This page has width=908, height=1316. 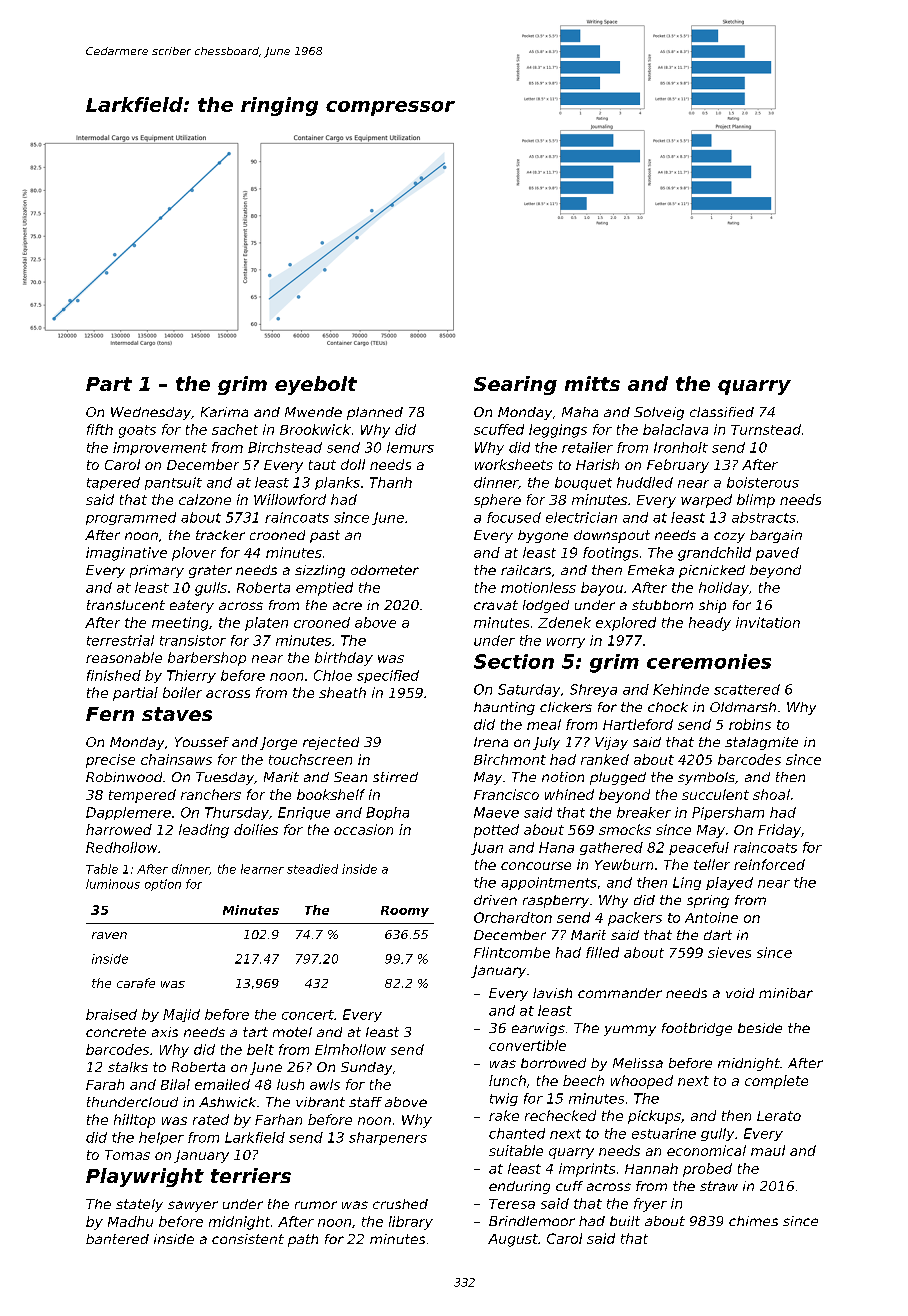 I want to click on classified, so click(x=722, y=412).
